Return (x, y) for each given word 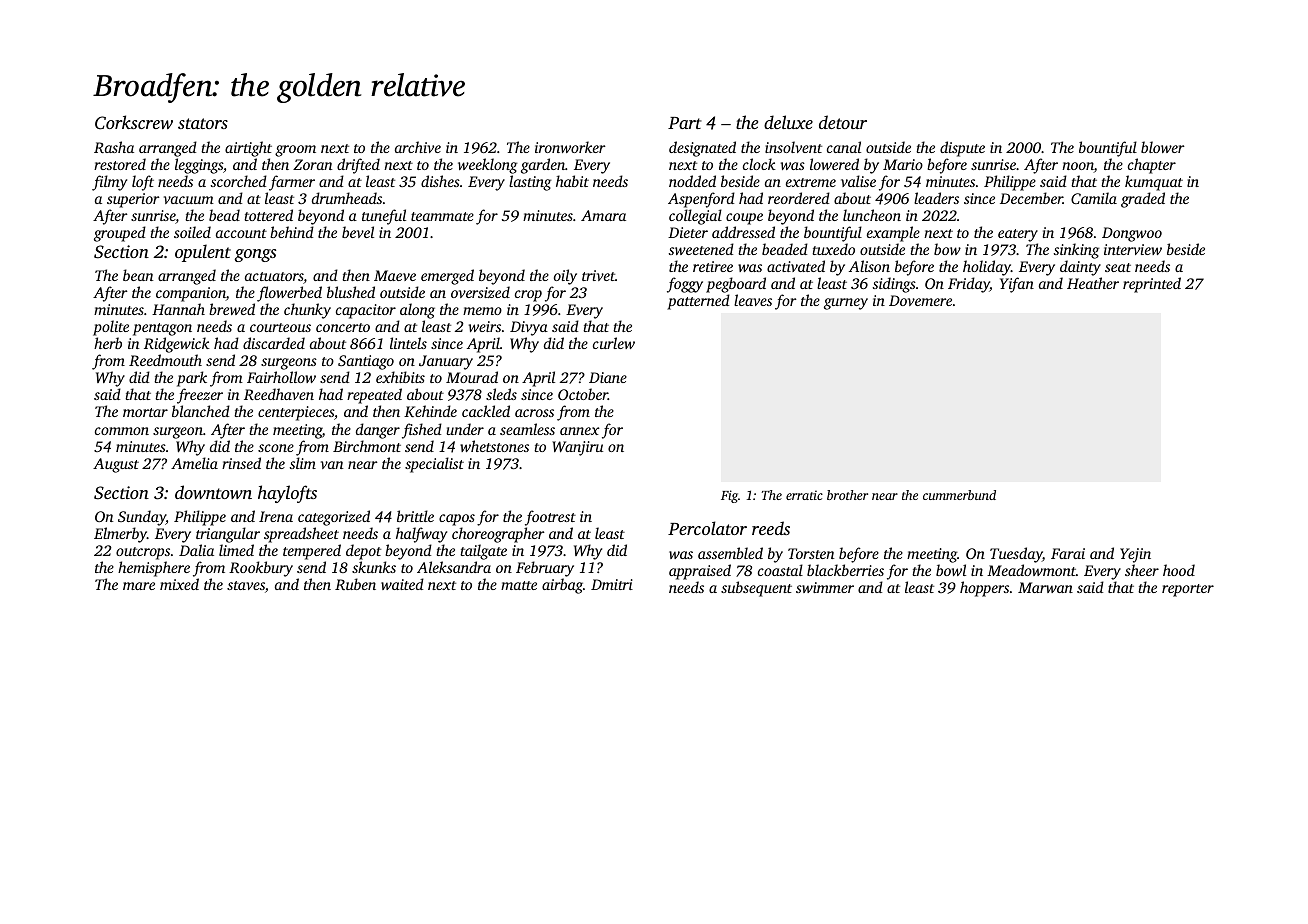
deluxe (788, 122)
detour (843, 122)
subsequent (756, 589)
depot (363, 552)
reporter (1188, 590)
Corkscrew (134, 122)
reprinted (1152, 285)
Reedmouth (165, 360)
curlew (614, 343)
